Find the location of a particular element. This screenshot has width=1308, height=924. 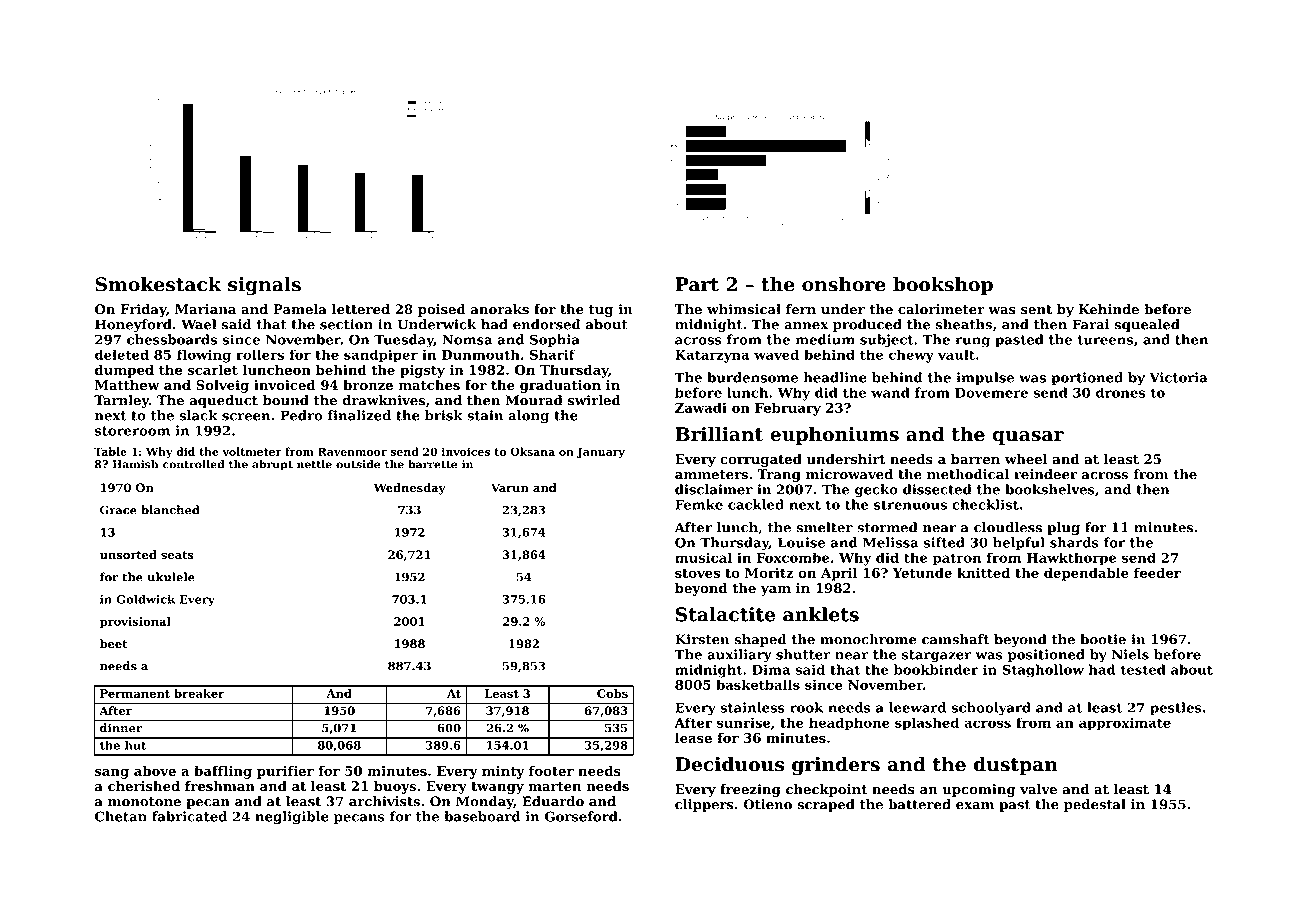

sandpiper is located at coordinates (381, 356).
